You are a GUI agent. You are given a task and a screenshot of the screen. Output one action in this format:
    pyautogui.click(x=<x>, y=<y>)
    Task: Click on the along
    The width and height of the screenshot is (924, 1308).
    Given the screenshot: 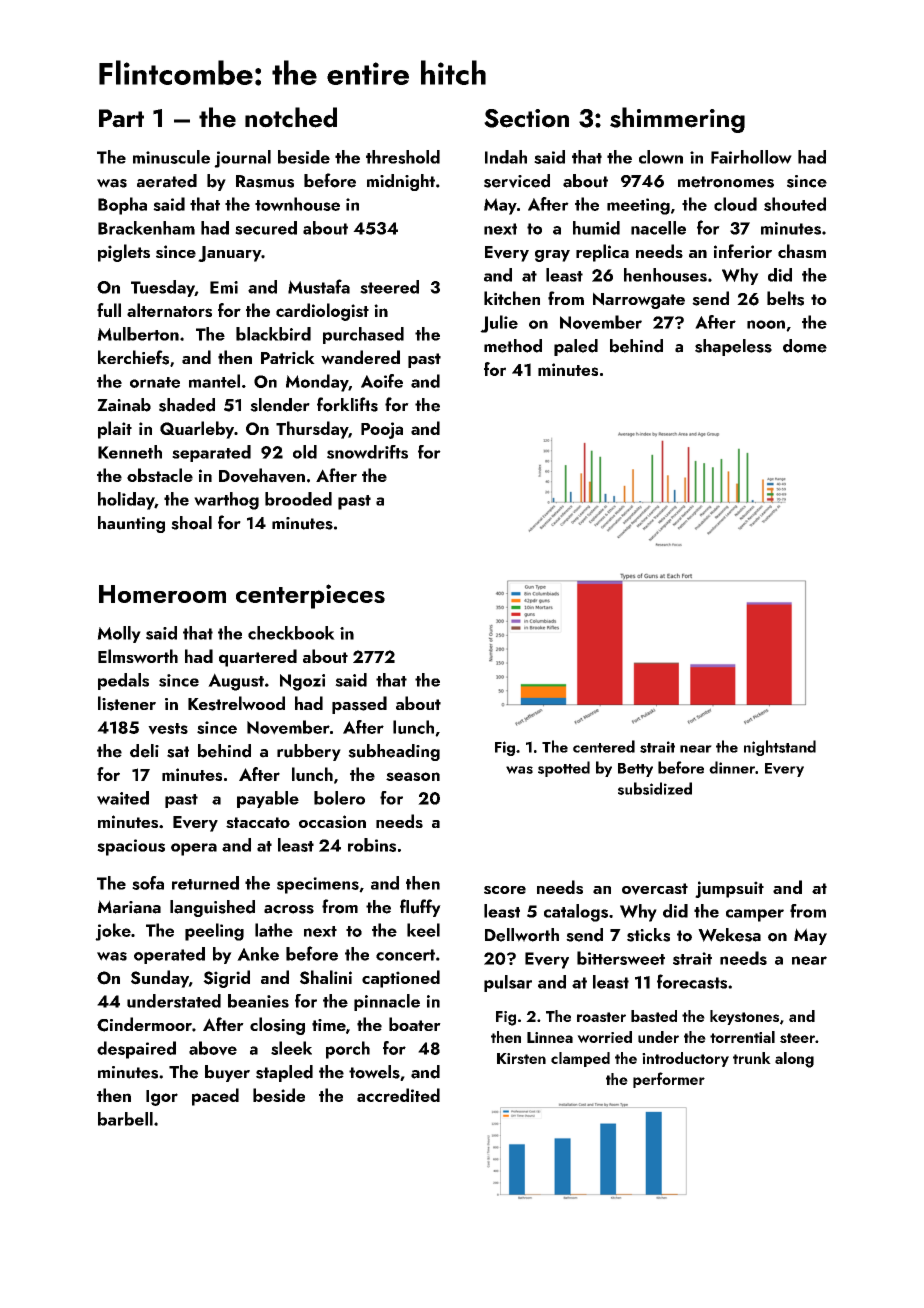 What is the action you would take?
    pyautogui.click(x=794, y=1060)
